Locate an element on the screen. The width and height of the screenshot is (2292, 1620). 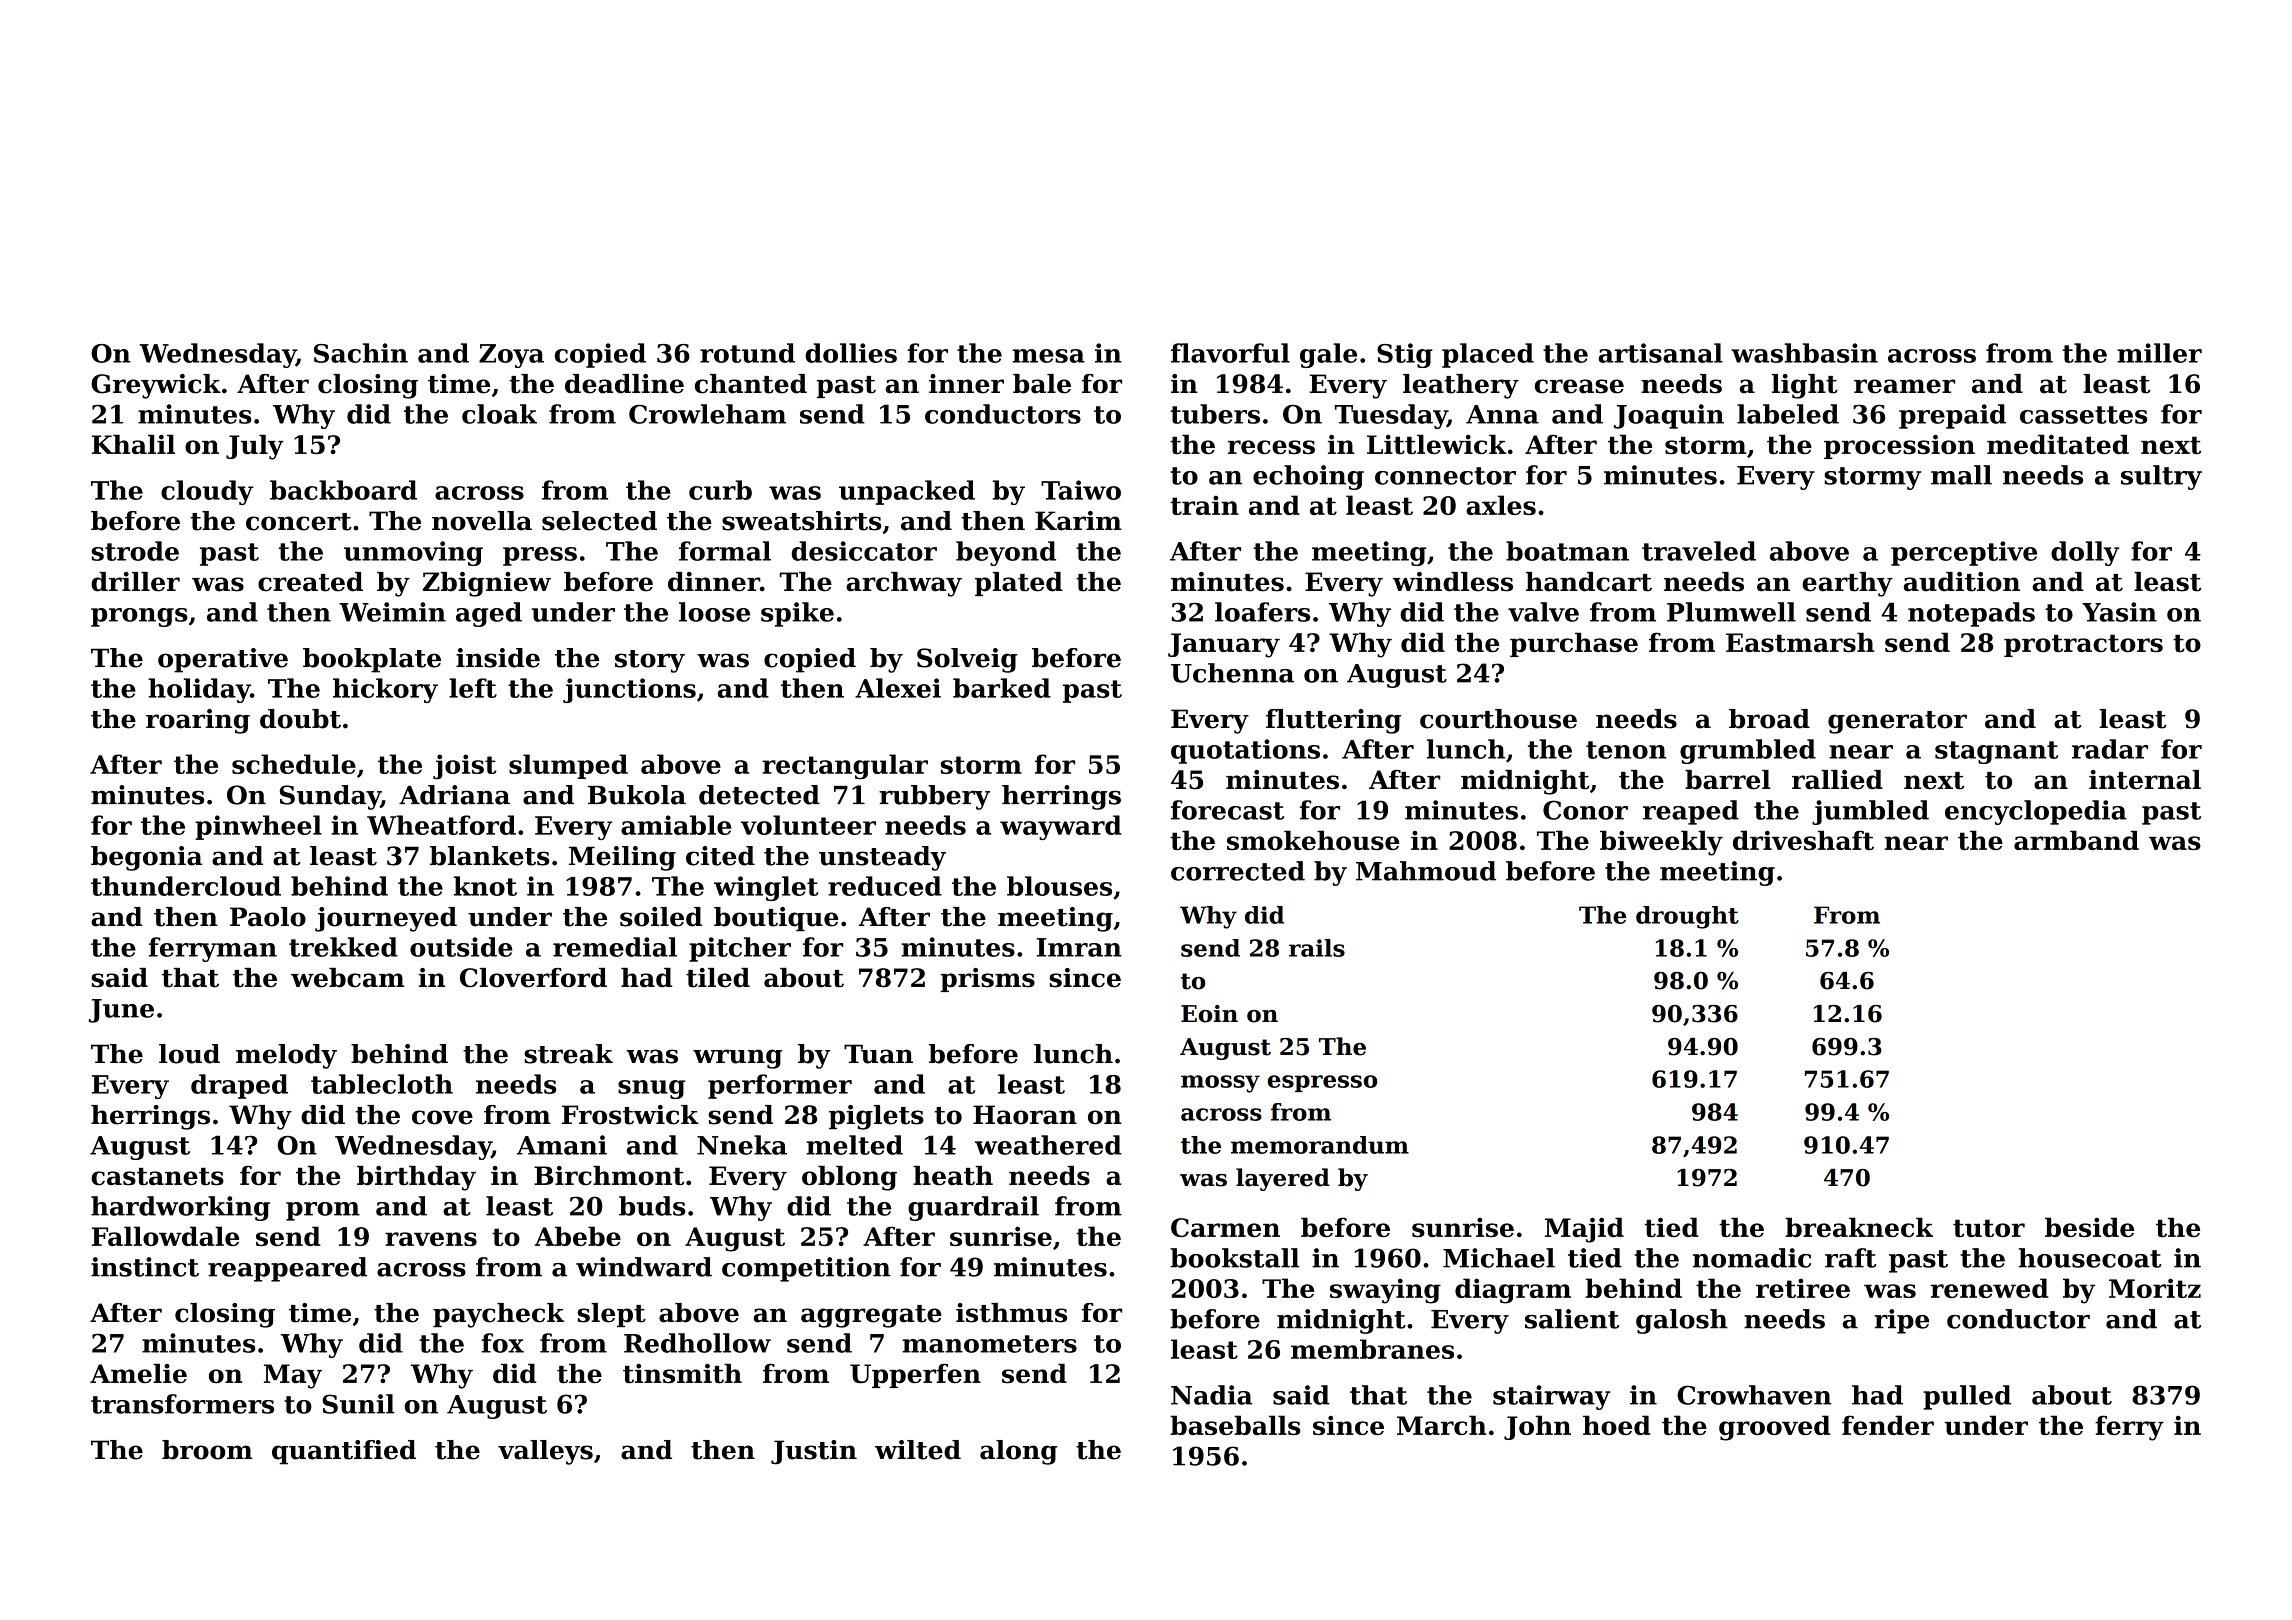
Cloverford is located at coordinates (533, 978).
